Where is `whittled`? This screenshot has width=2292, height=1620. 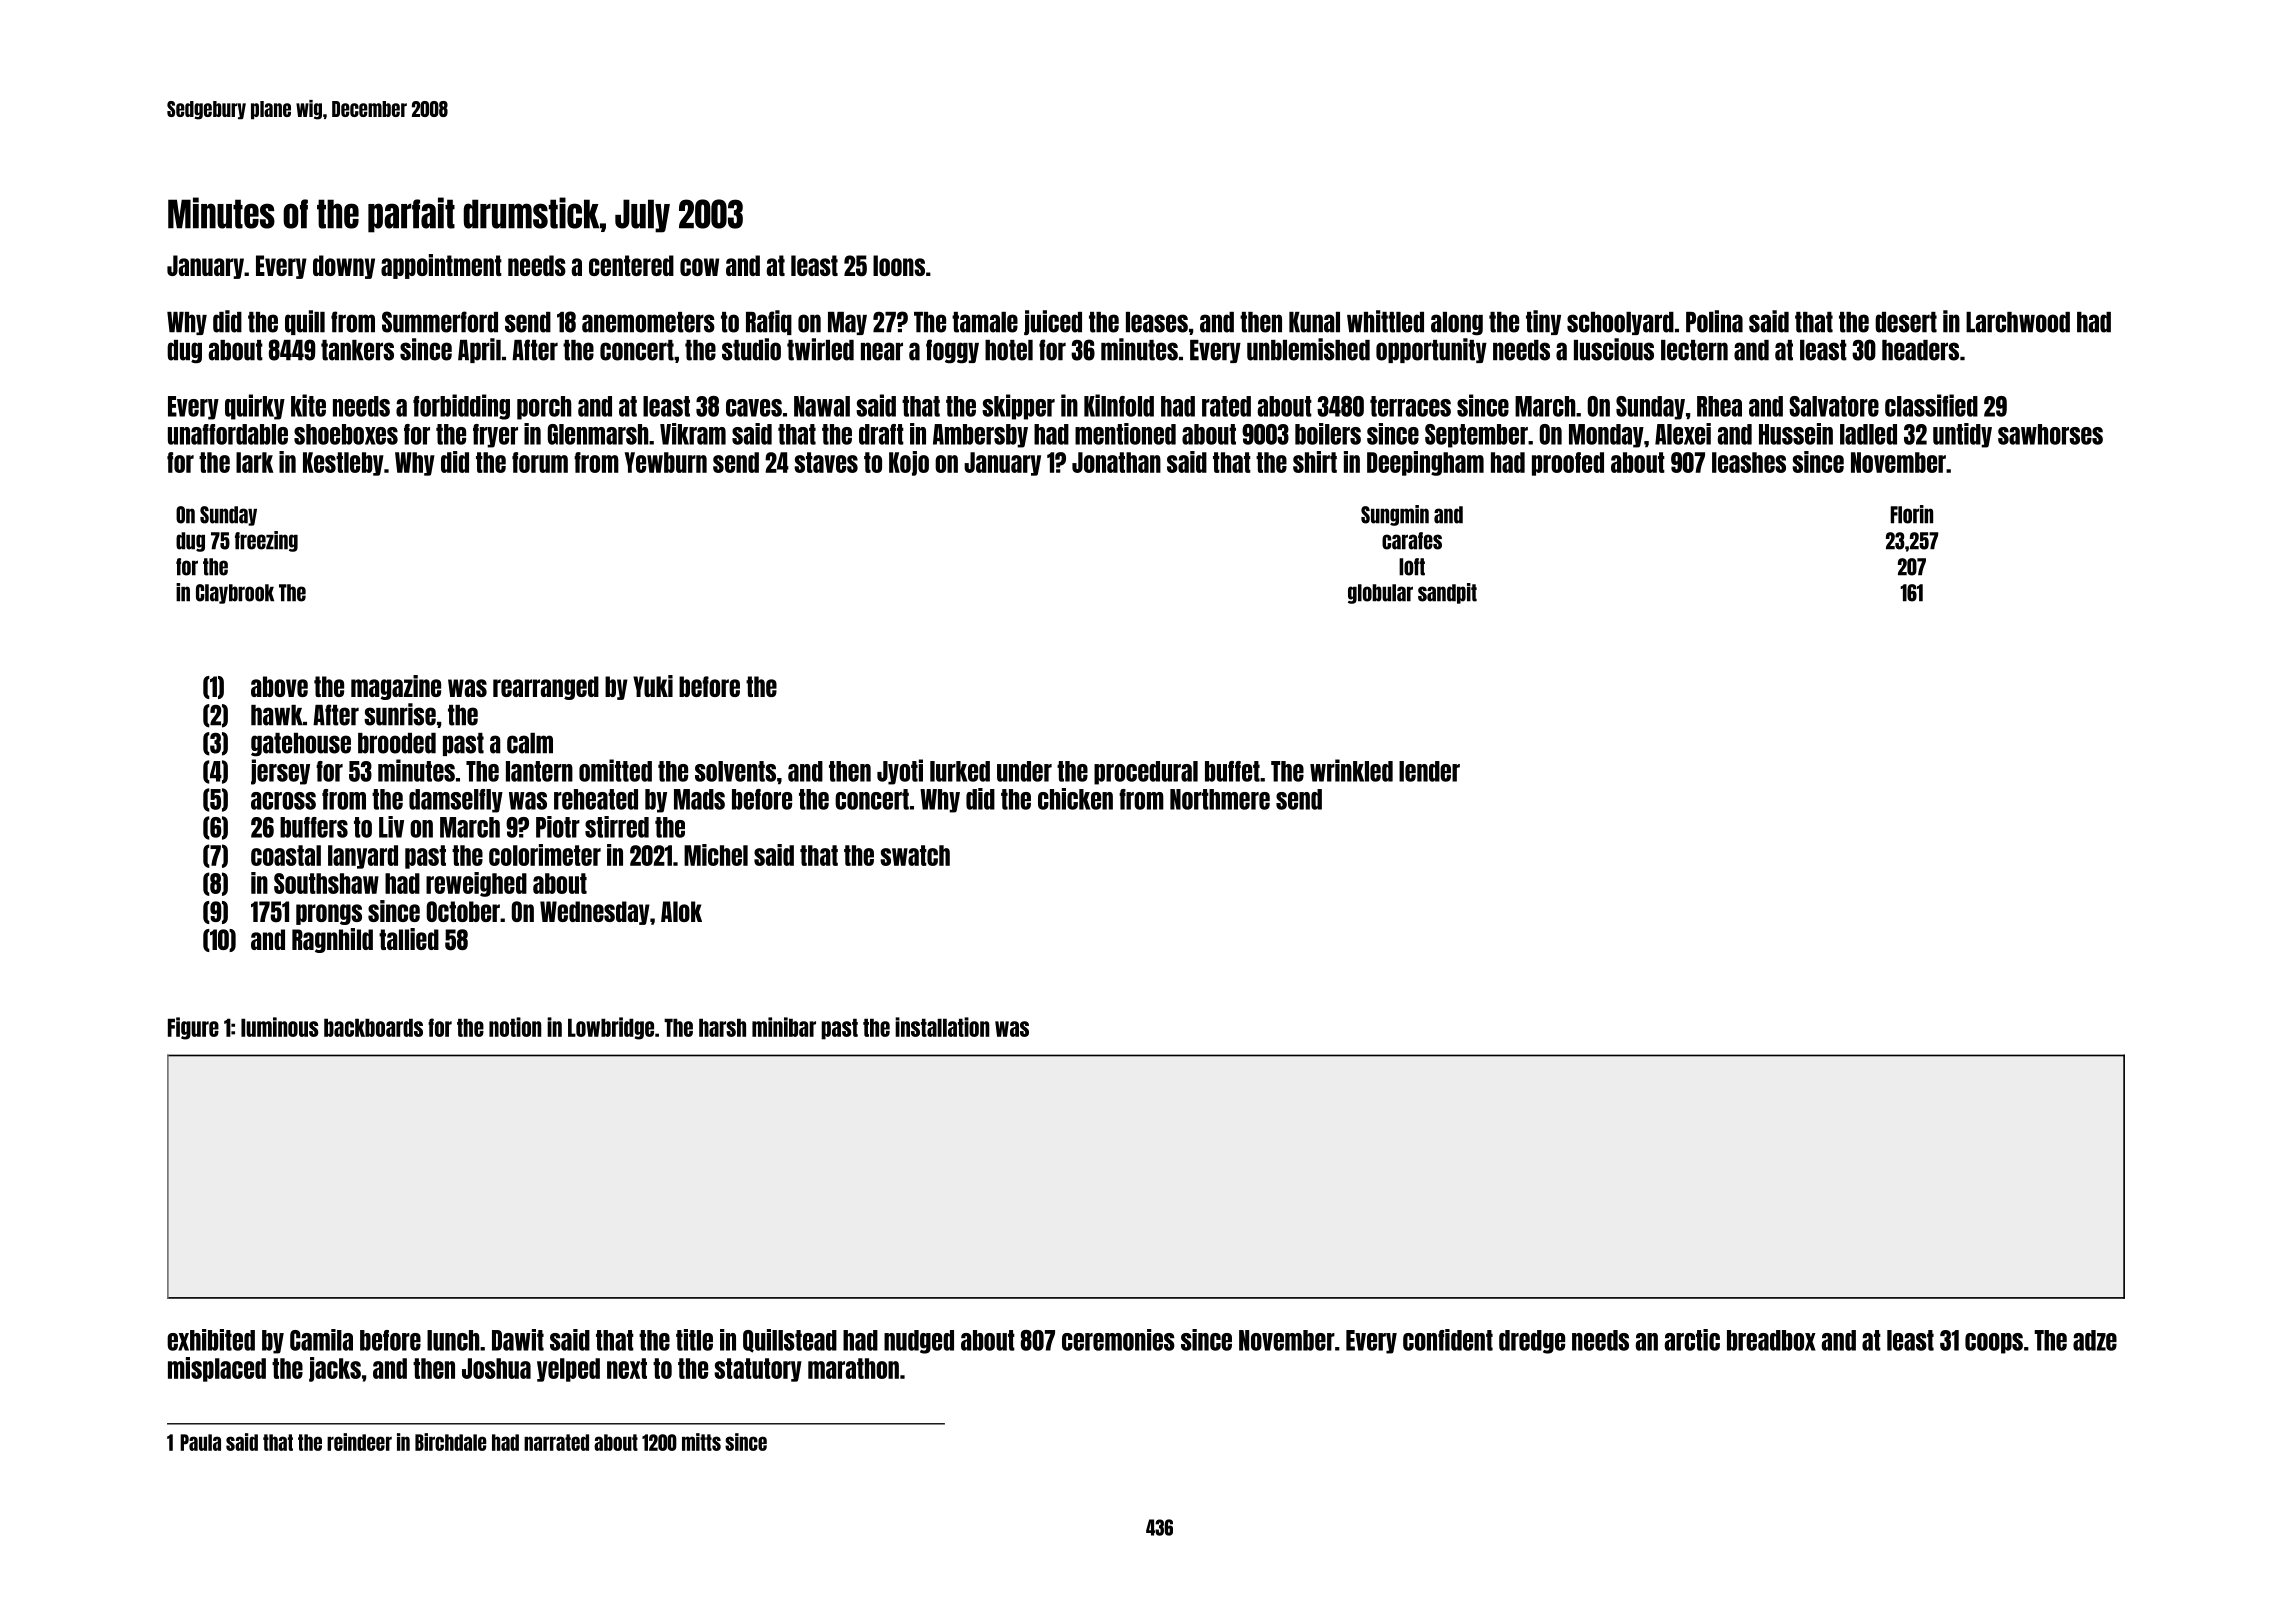 whittled is located at coordinates (1385, 321).
